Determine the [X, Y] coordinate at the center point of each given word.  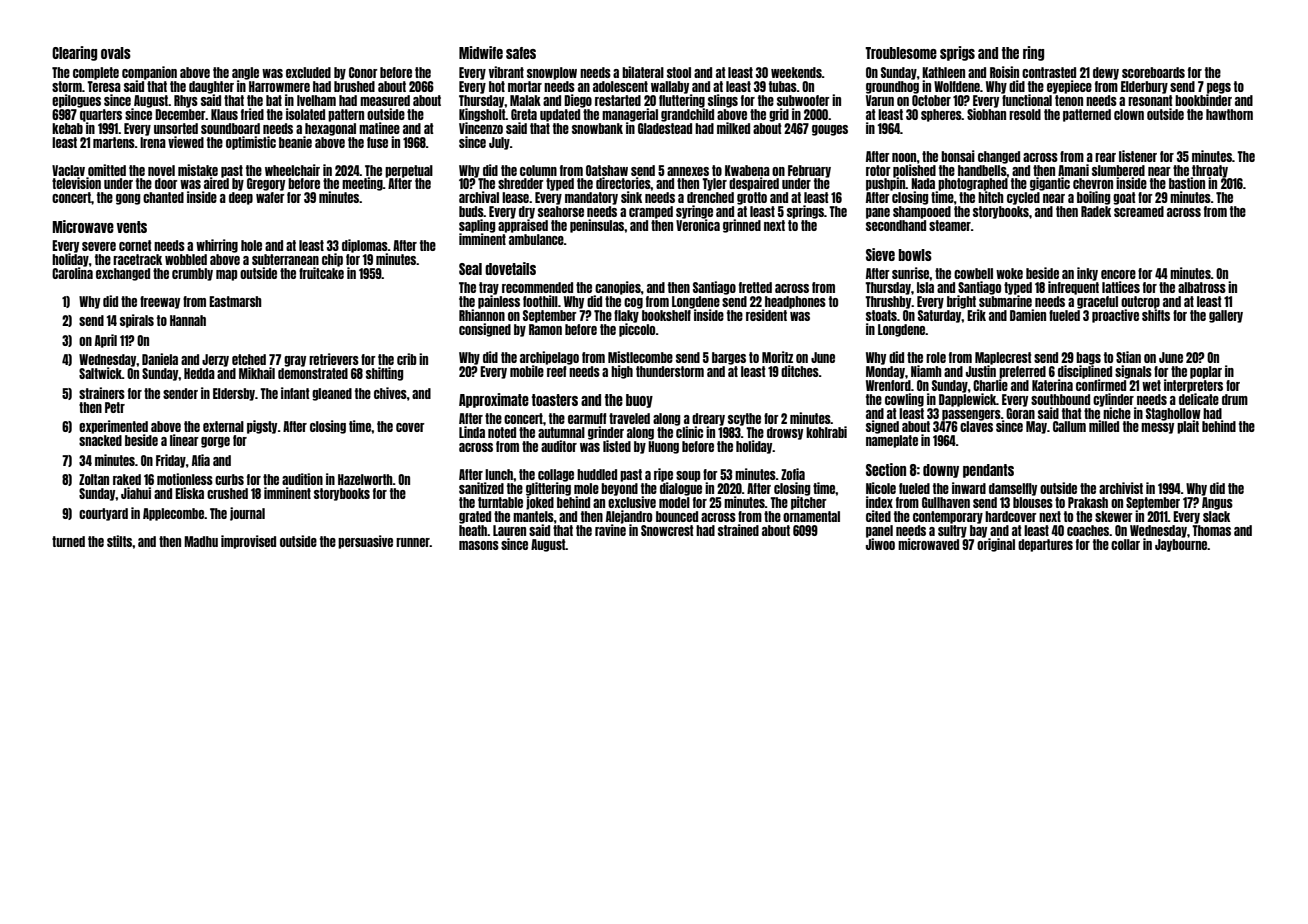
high [622, 372]
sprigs [957, 53]
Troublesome [901, 53]
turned [68, 541]
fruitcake [321, 273]
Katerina [1052, 385]
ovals [116, 53]
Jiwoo [880, 544]
